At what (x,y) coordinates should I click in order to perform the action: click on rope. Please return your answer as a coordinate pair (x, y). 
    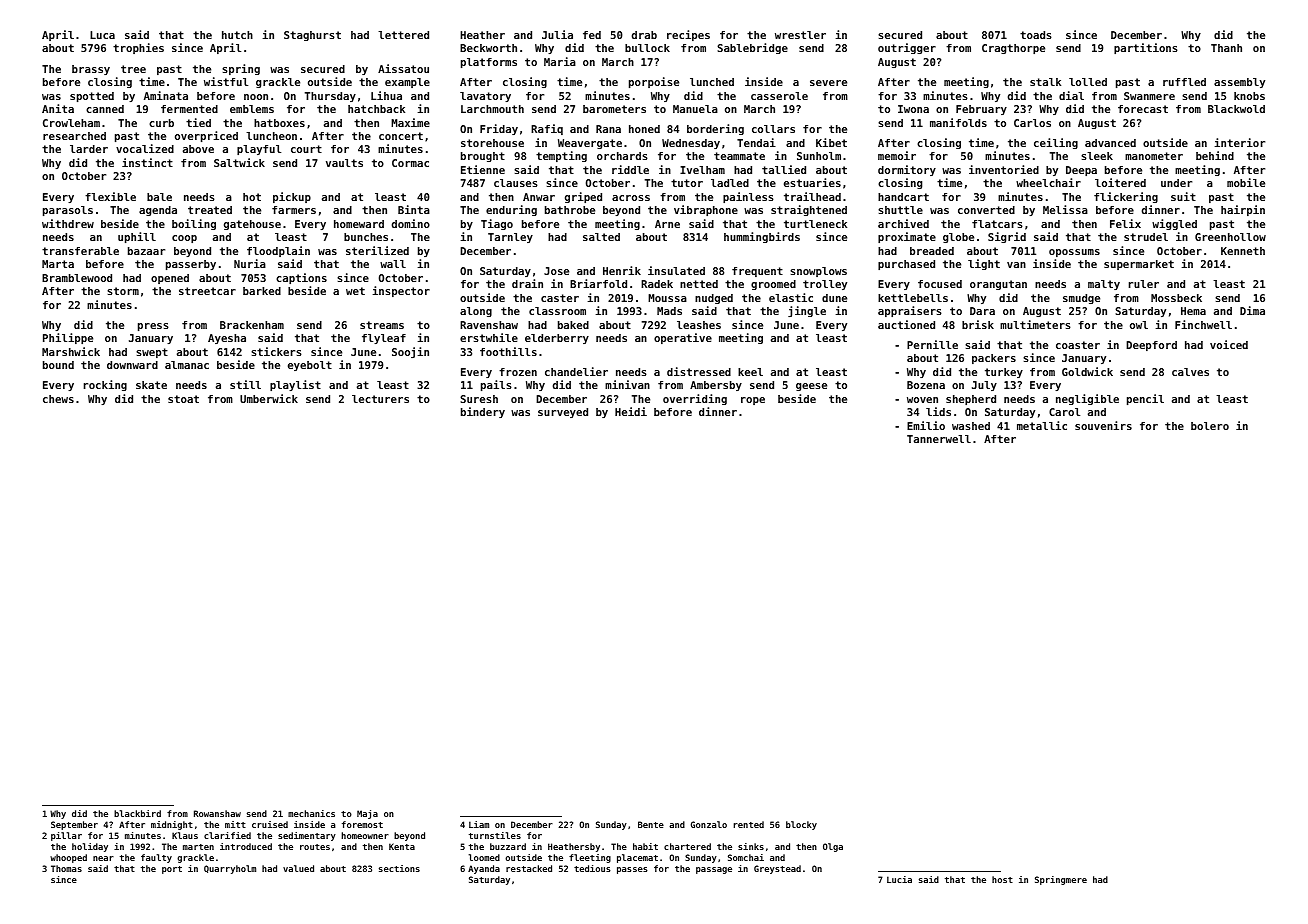
    Looking at the image, I should click on (753, 401).
